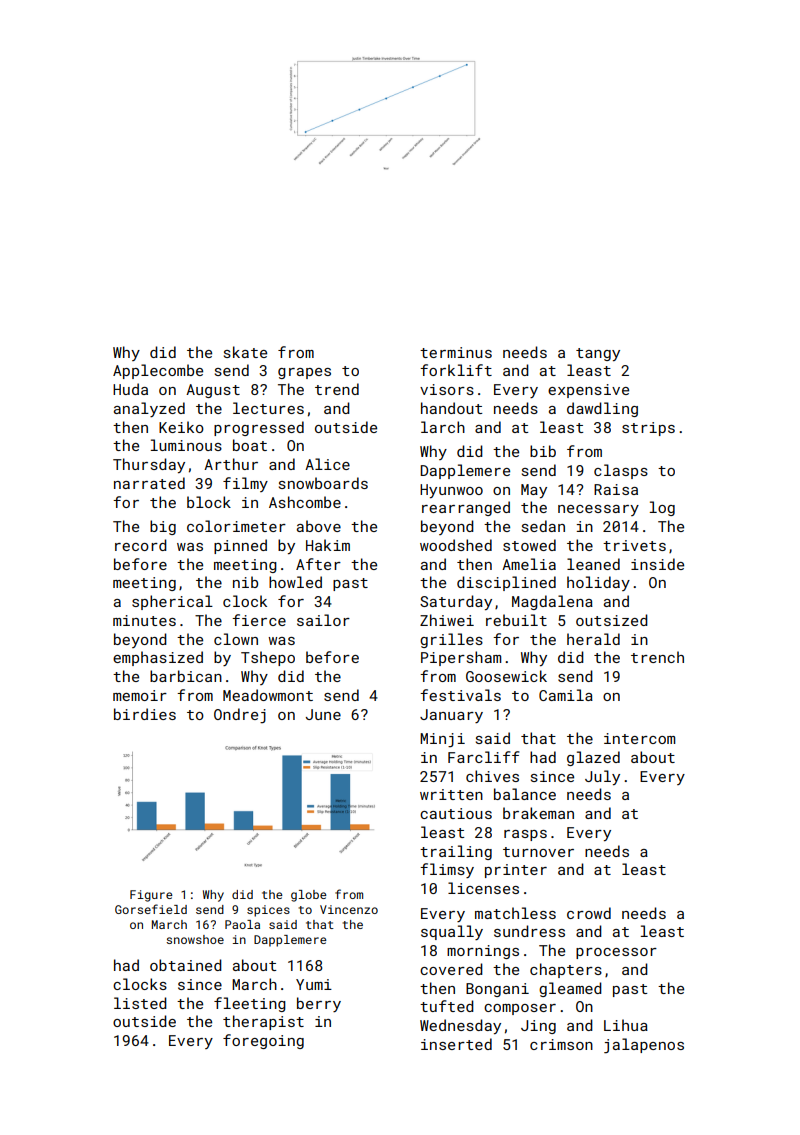 This screenshot has width=800, height=1135. What do you see at coordinates (566, 695) in the screenshot?
I see `Camila` at bounding box center [566, 695].
